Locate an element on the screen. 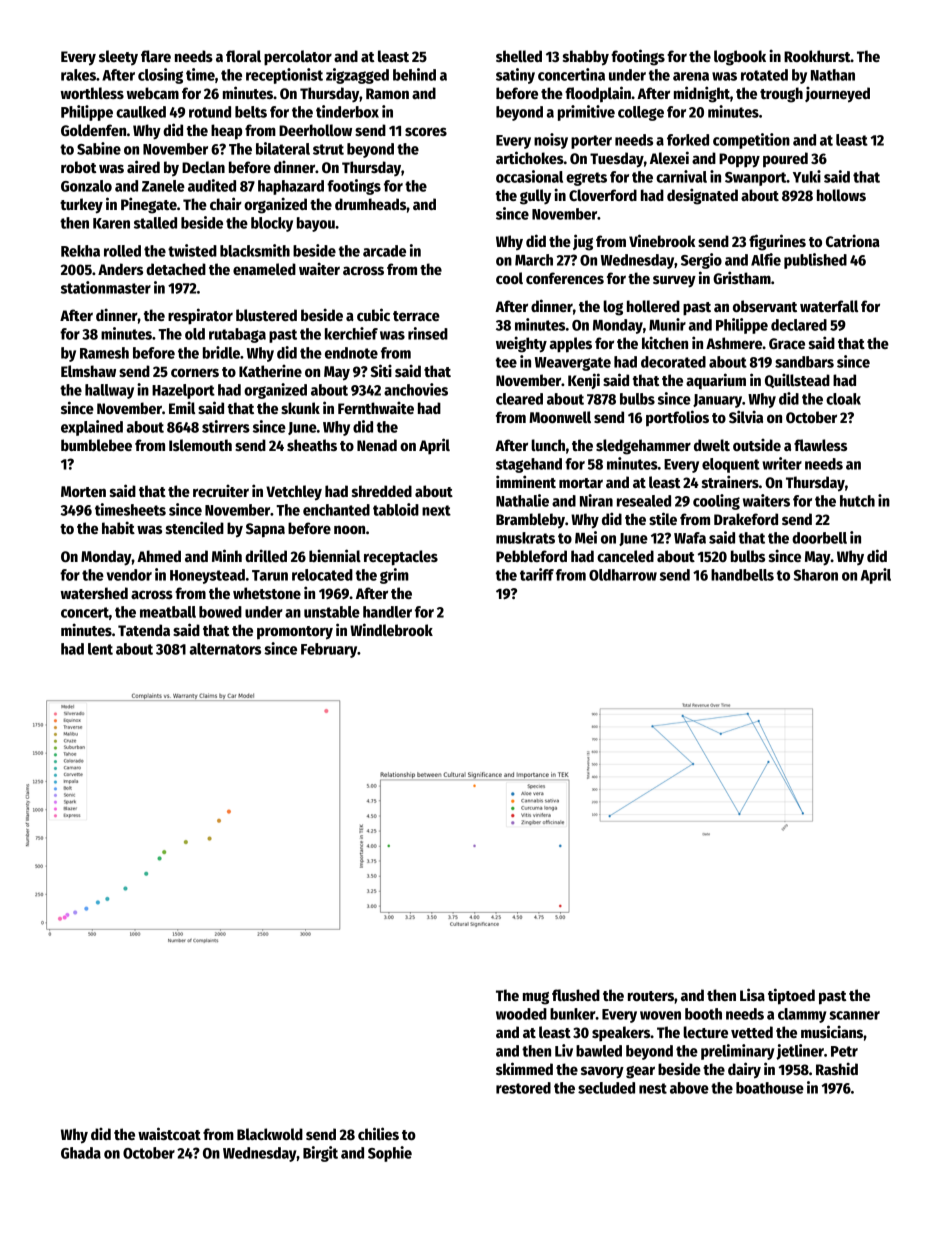  waistcoat is located at coordinates (169, 1133).
